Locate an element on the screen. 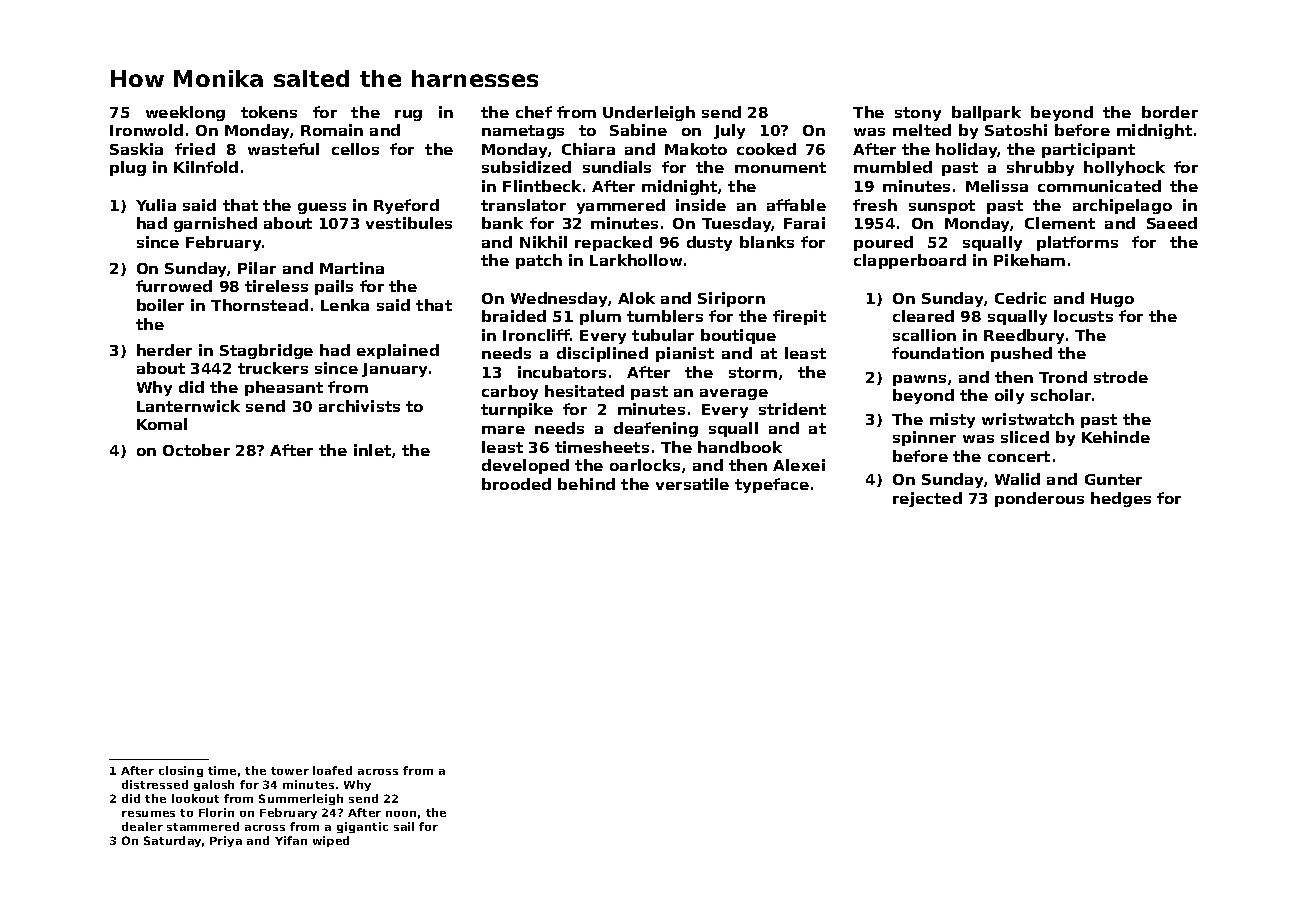 This screenshot has width=1308, height=924. Kehinde is located at coordinates (1116, 437).
